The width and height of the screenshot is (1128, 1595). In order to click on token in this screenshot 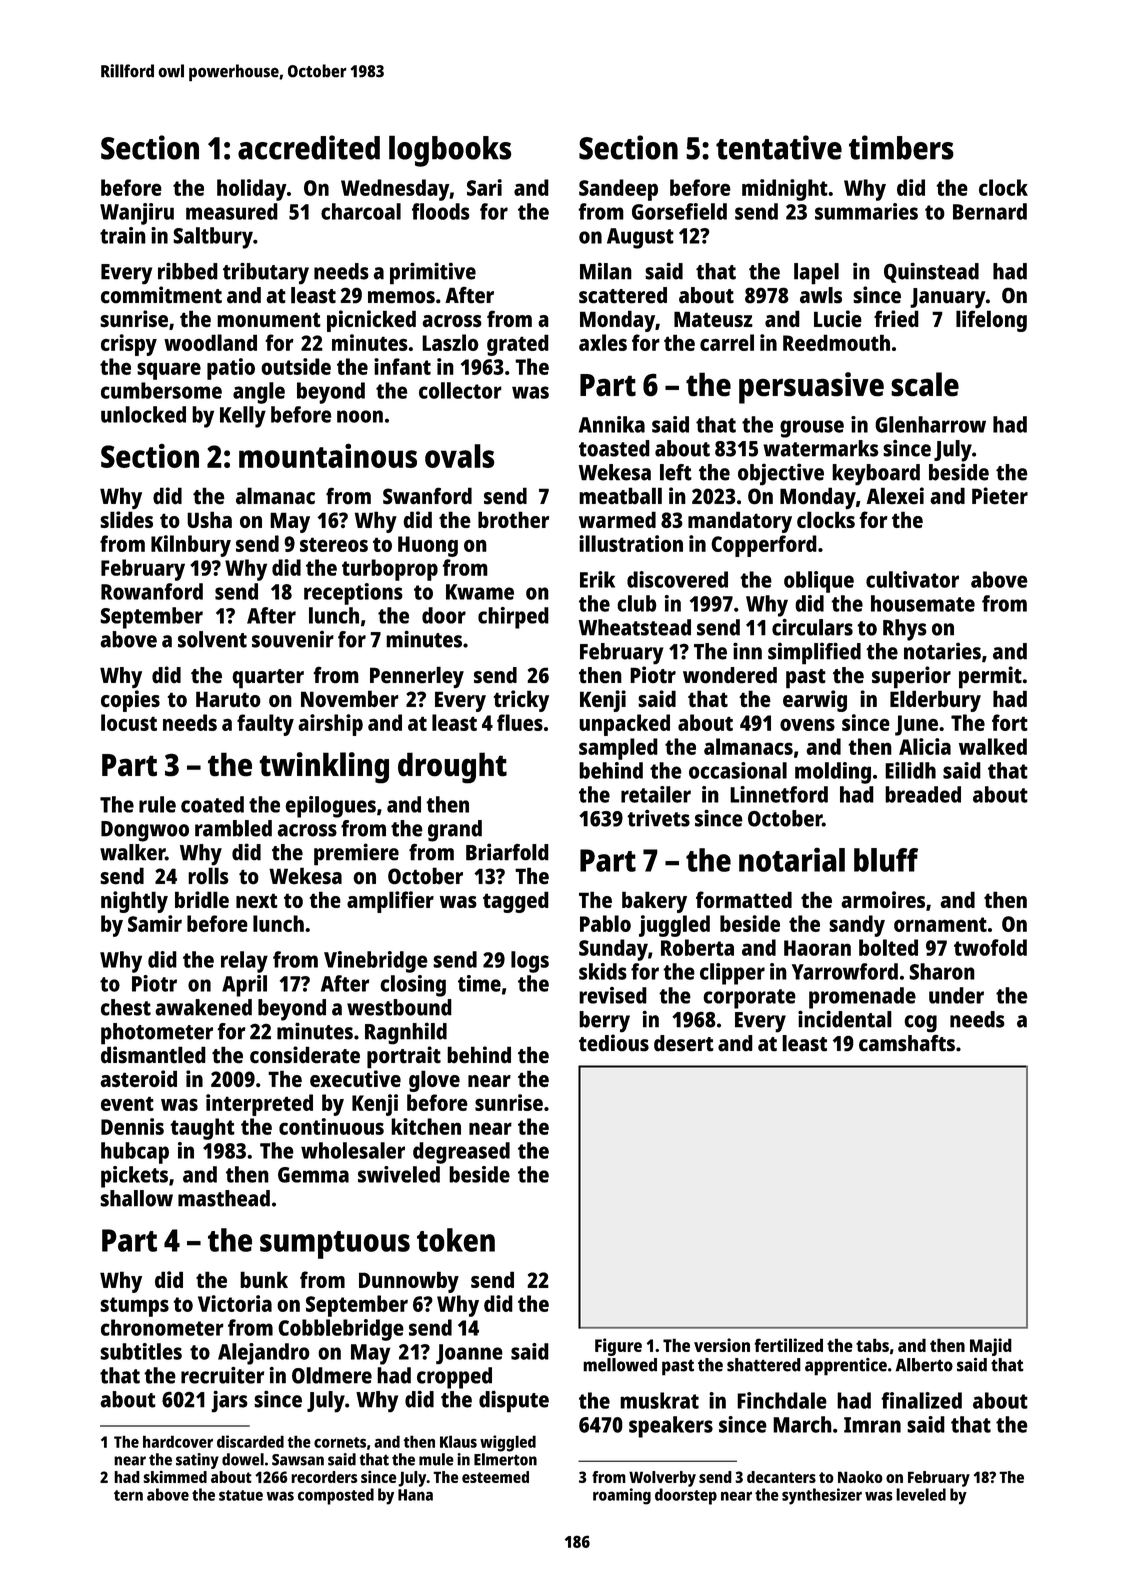, I will do `click(456, 1240)`.
